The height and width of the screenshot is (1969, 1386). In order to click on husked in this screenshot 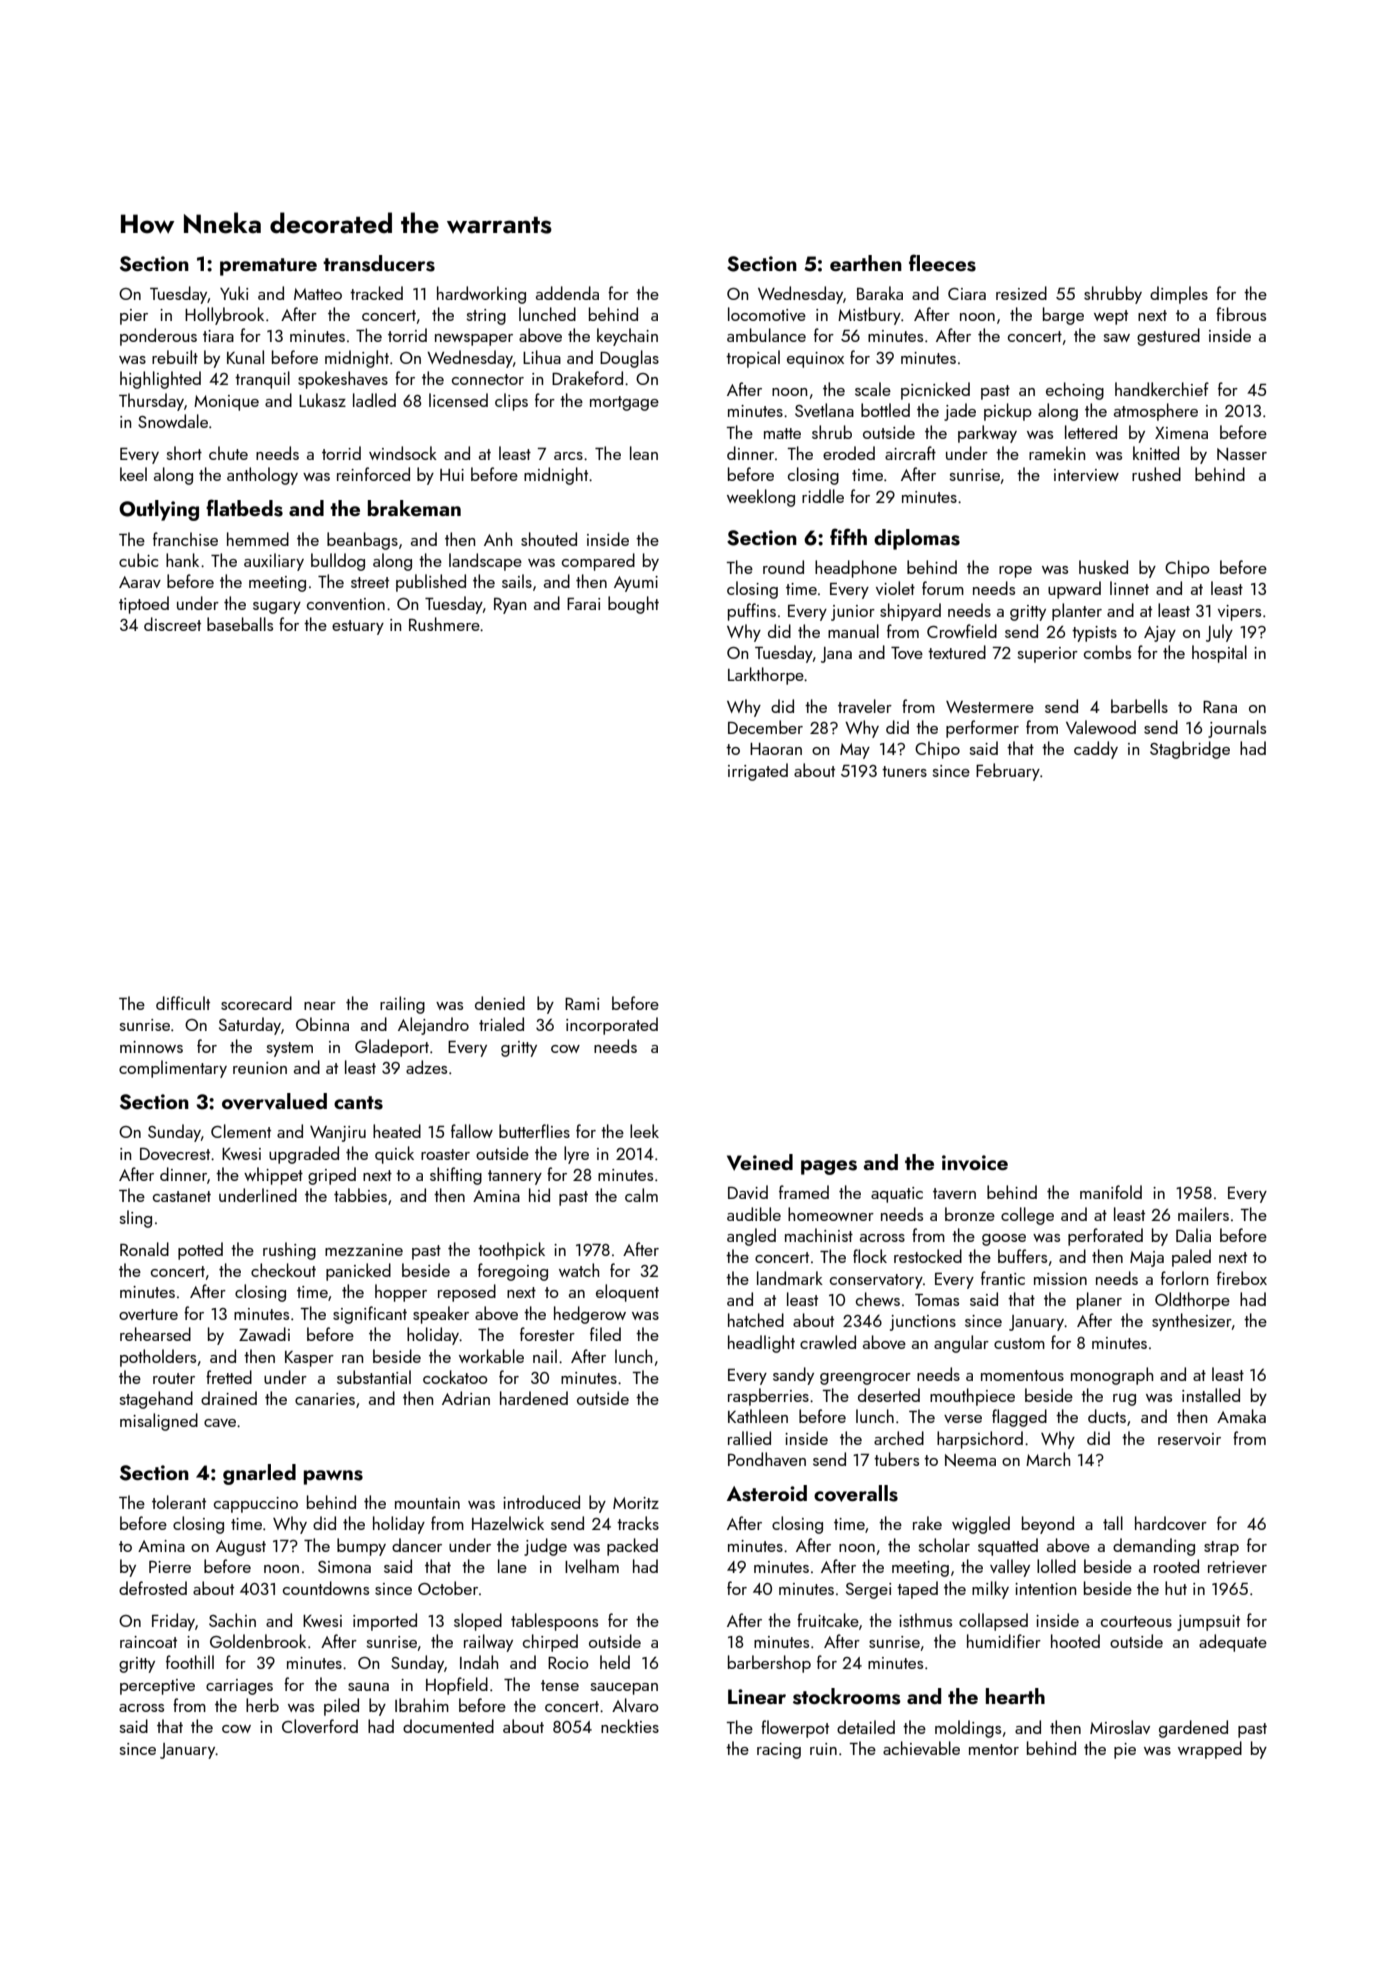, I will do `click(1103, 567)`.
